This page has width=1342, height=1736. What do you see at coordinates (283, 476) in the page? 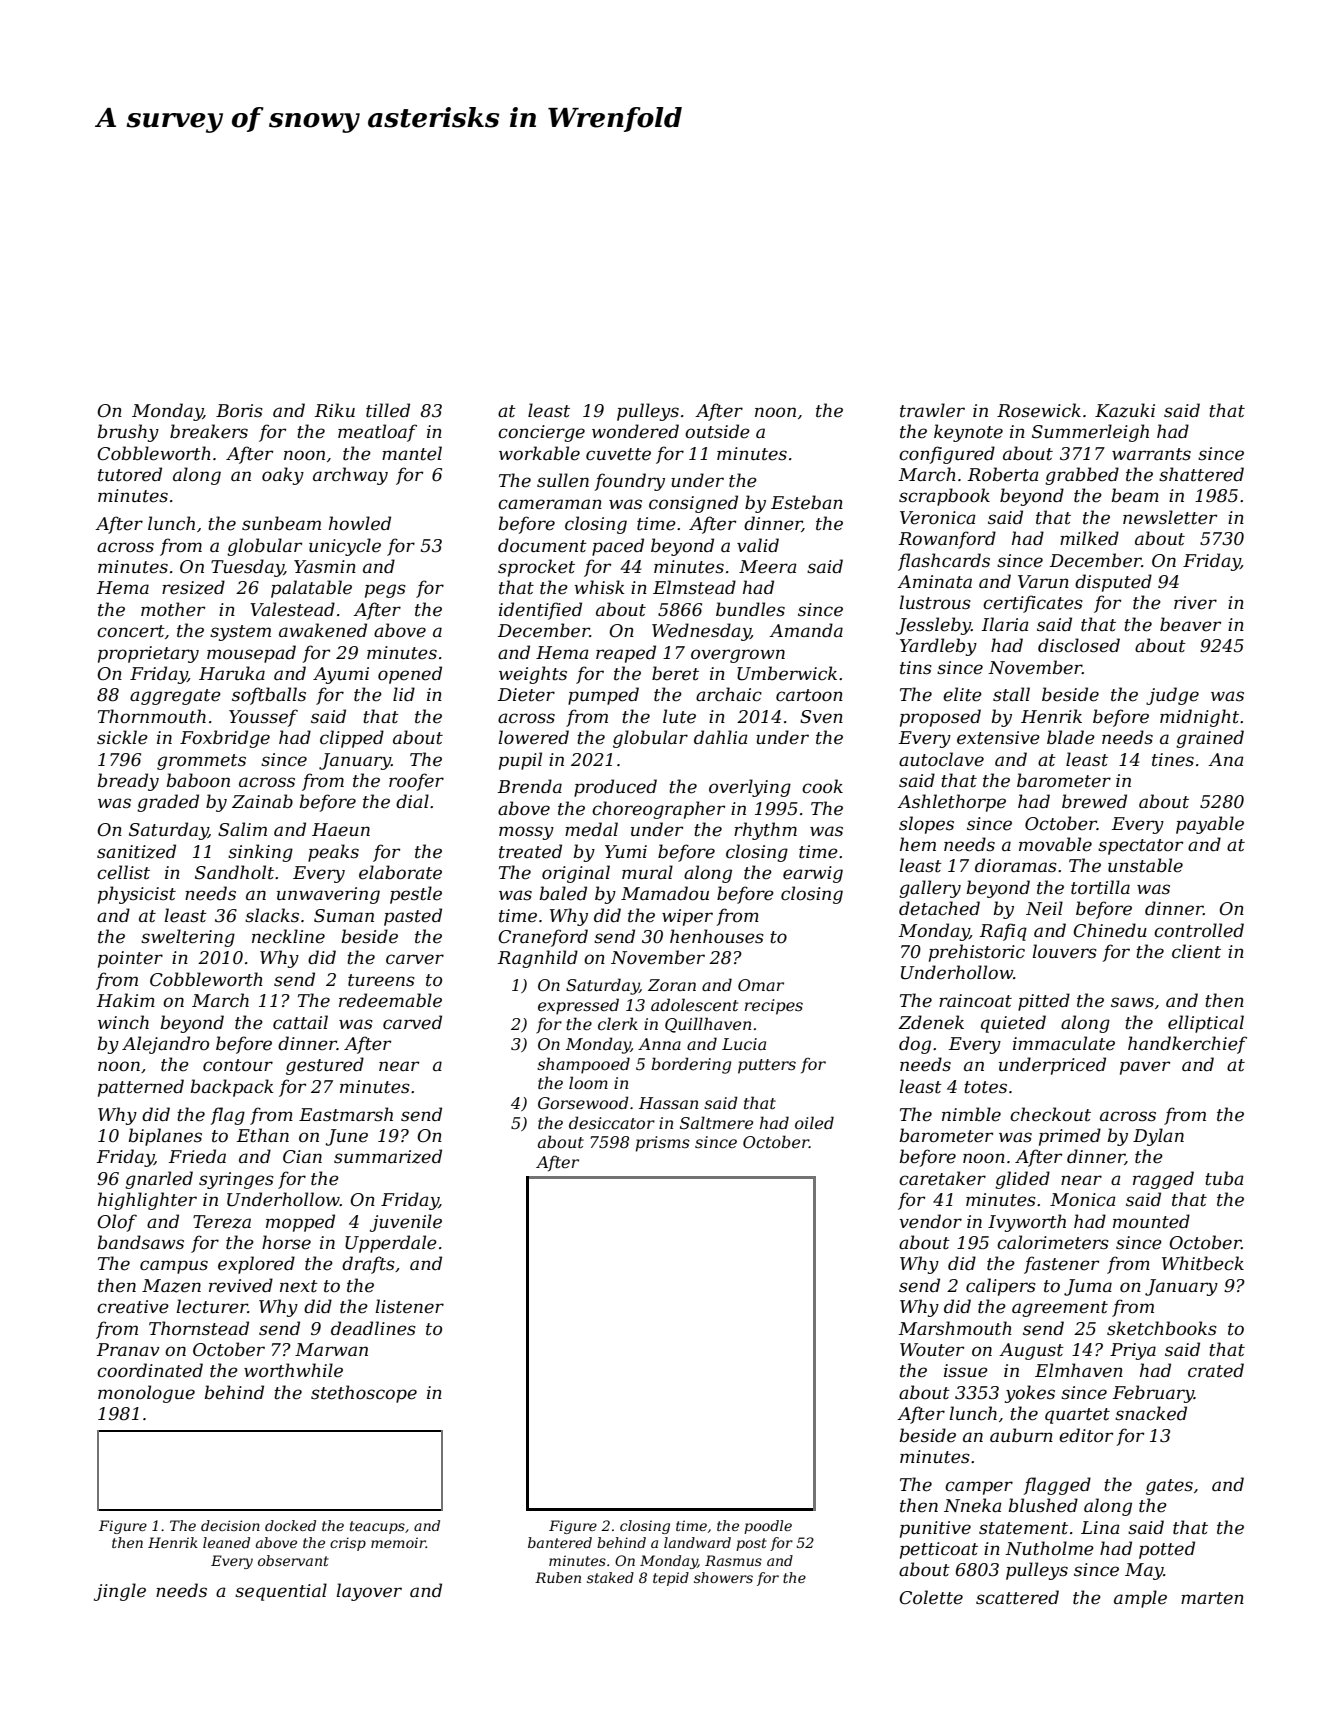
I see `oaky` at bounding box center [283, 476].
